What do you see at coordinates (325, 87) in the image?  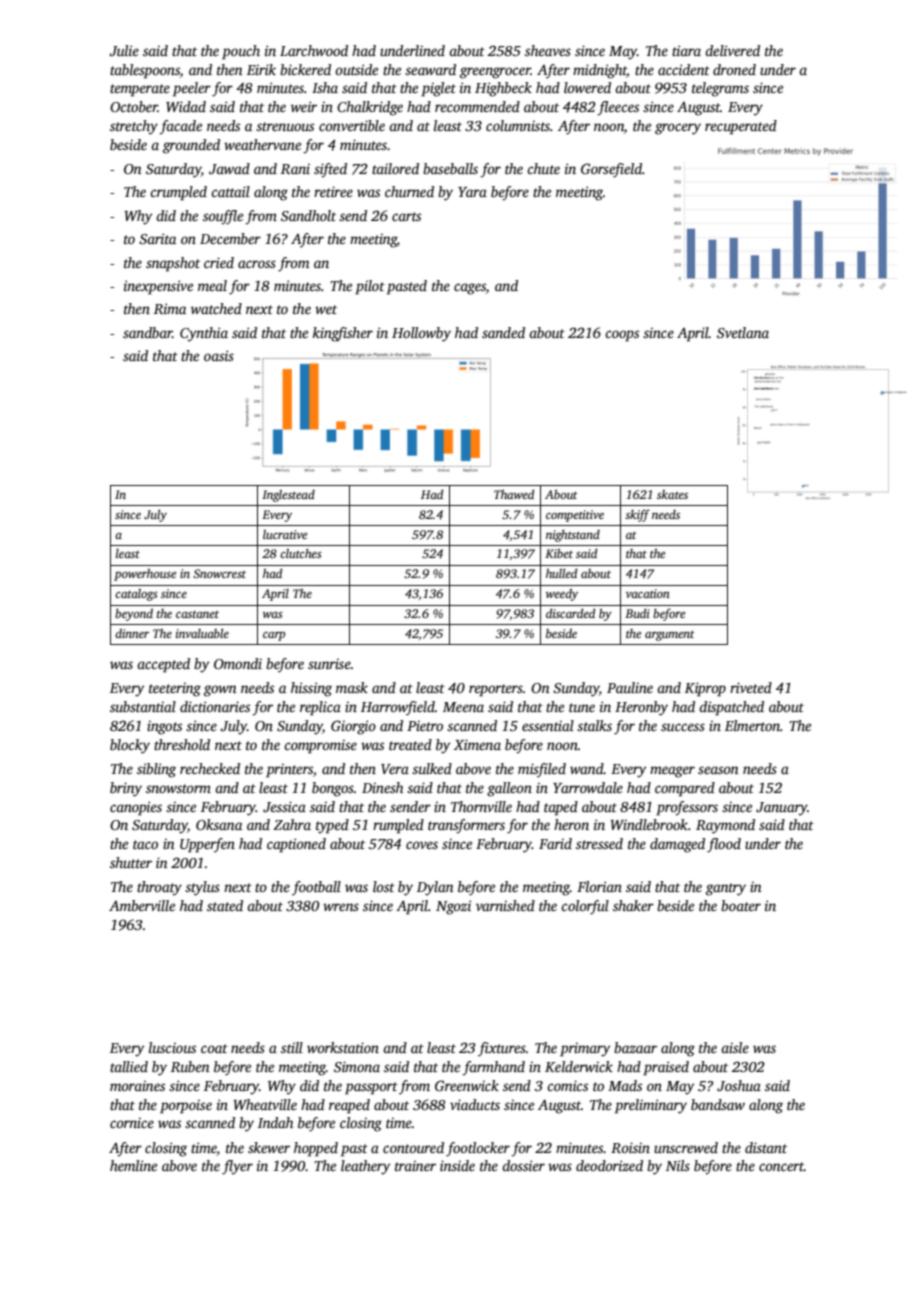 I see `Isha` at bounding box center [325, 87].
